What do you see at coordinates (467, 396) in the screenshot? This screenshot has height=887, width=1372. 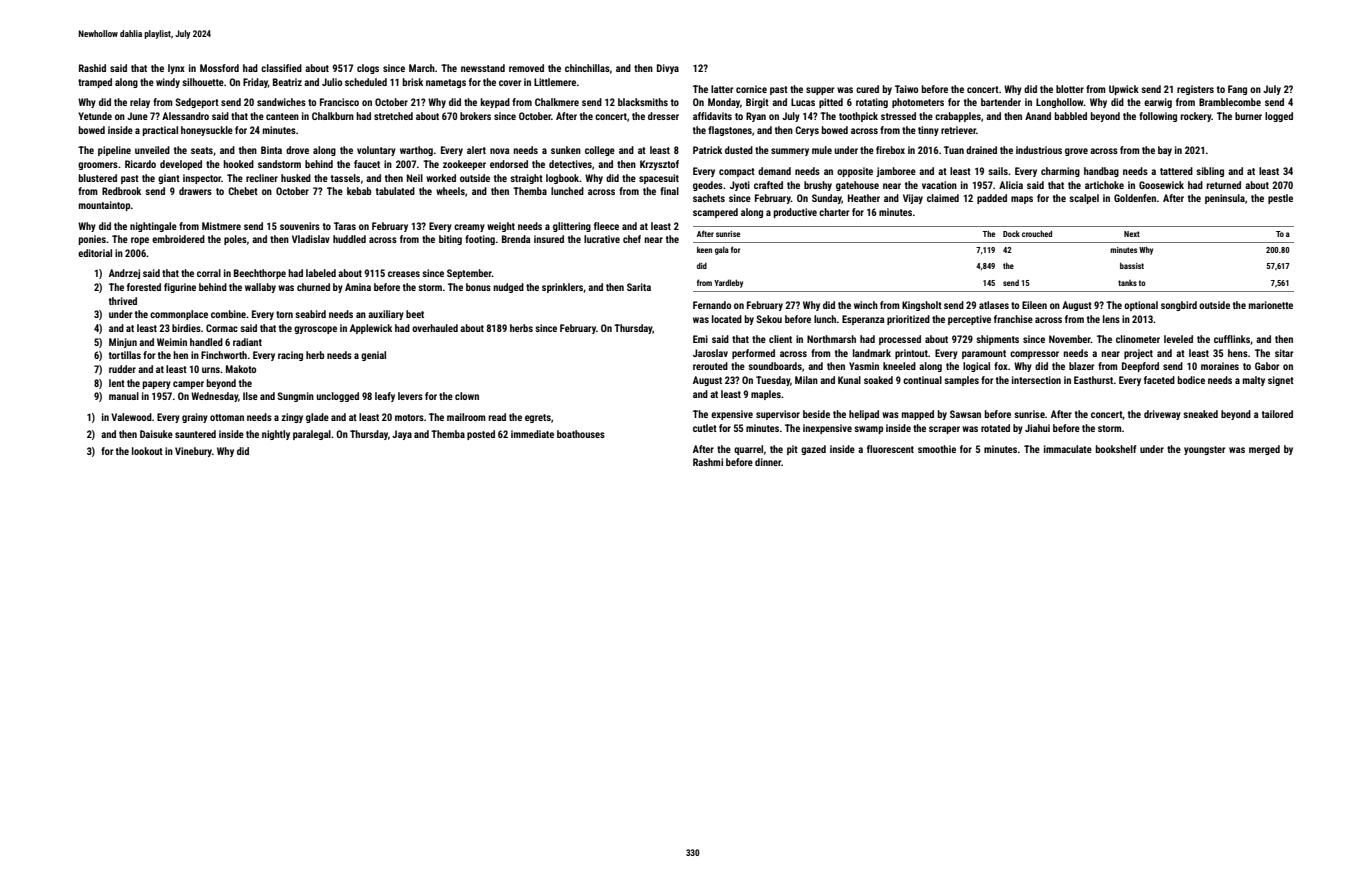 I see `clown` at bounding box center [467, 396].
